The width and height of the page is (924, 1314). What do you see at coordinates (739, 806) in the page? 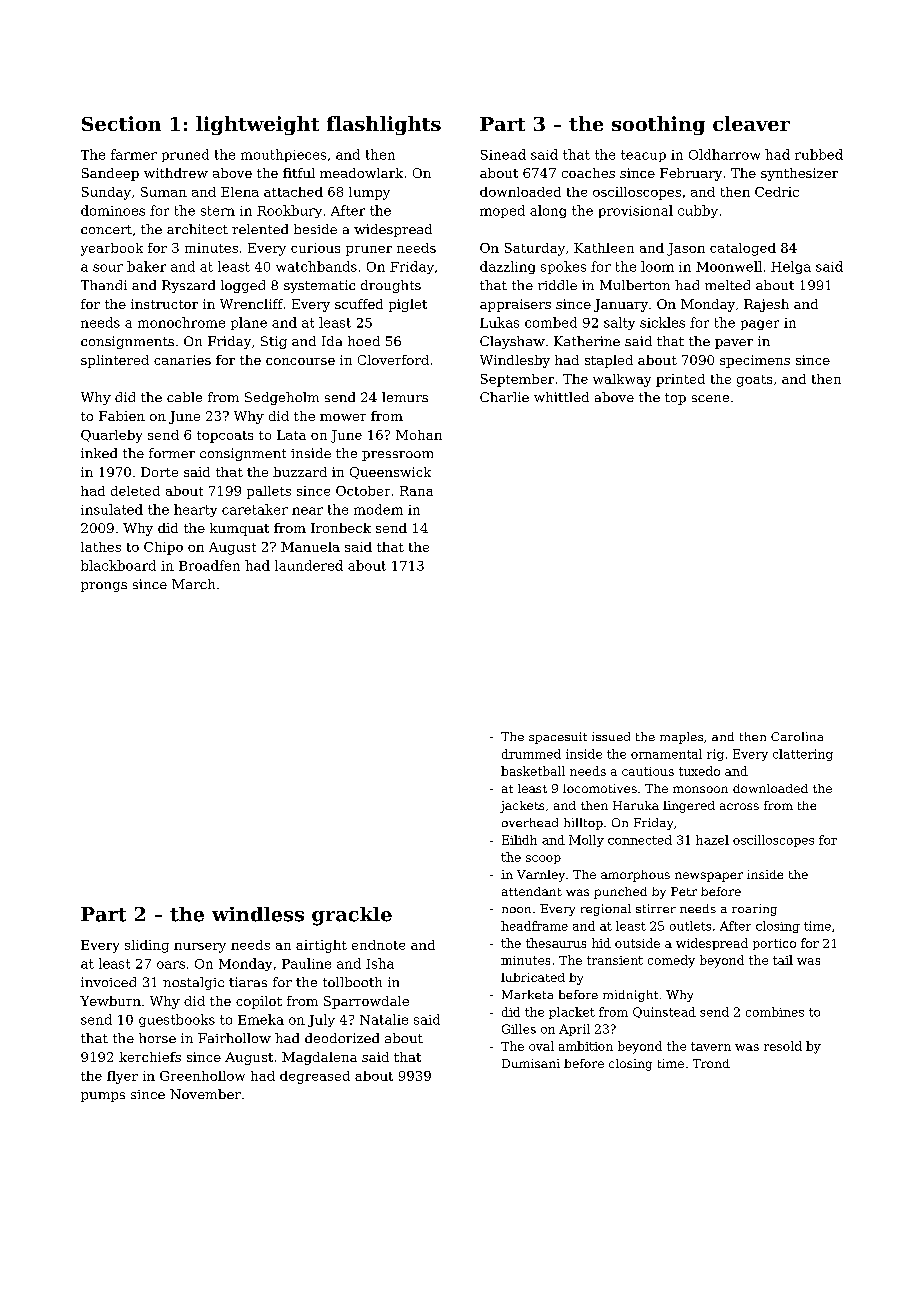
I see `across` at bounding box center [739, 806].
